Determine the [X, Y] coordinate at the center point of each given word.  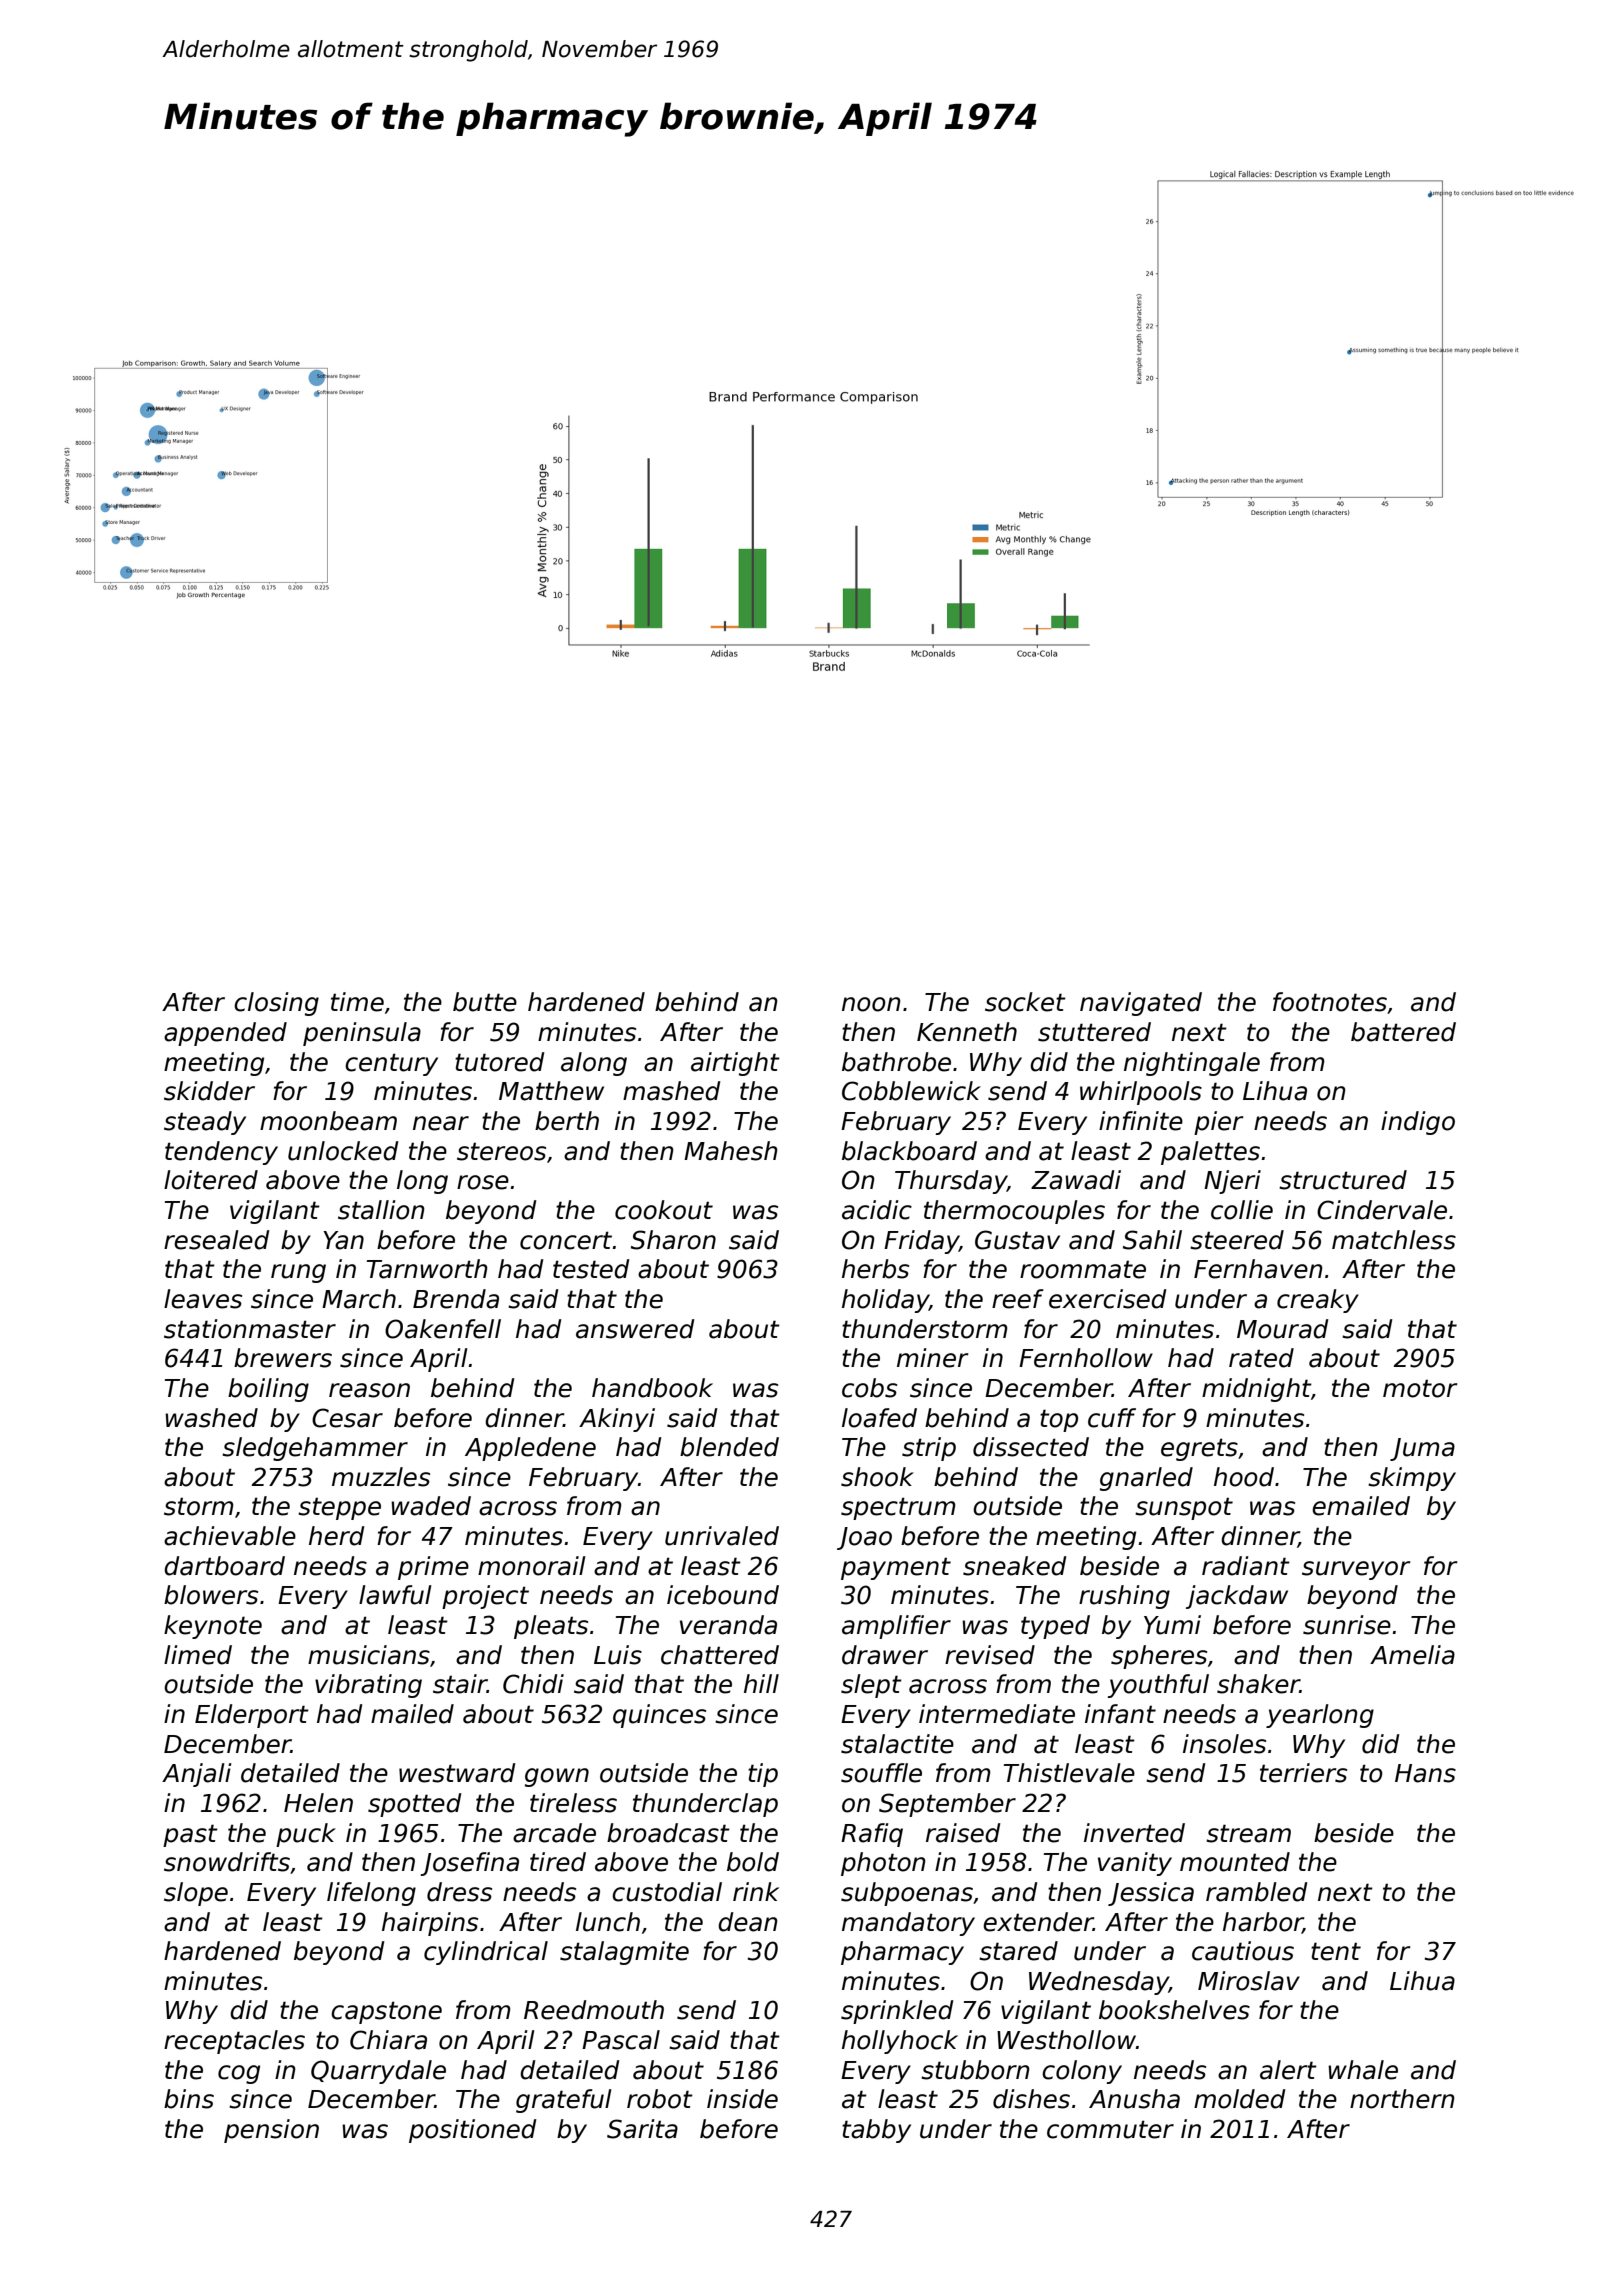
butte [485, 1002]
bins [189, 2099]
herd [337, 1536]
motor [1420, 1388]
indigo [1418, 1123]
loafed [879, 1418]
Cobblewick [911, 1091]
